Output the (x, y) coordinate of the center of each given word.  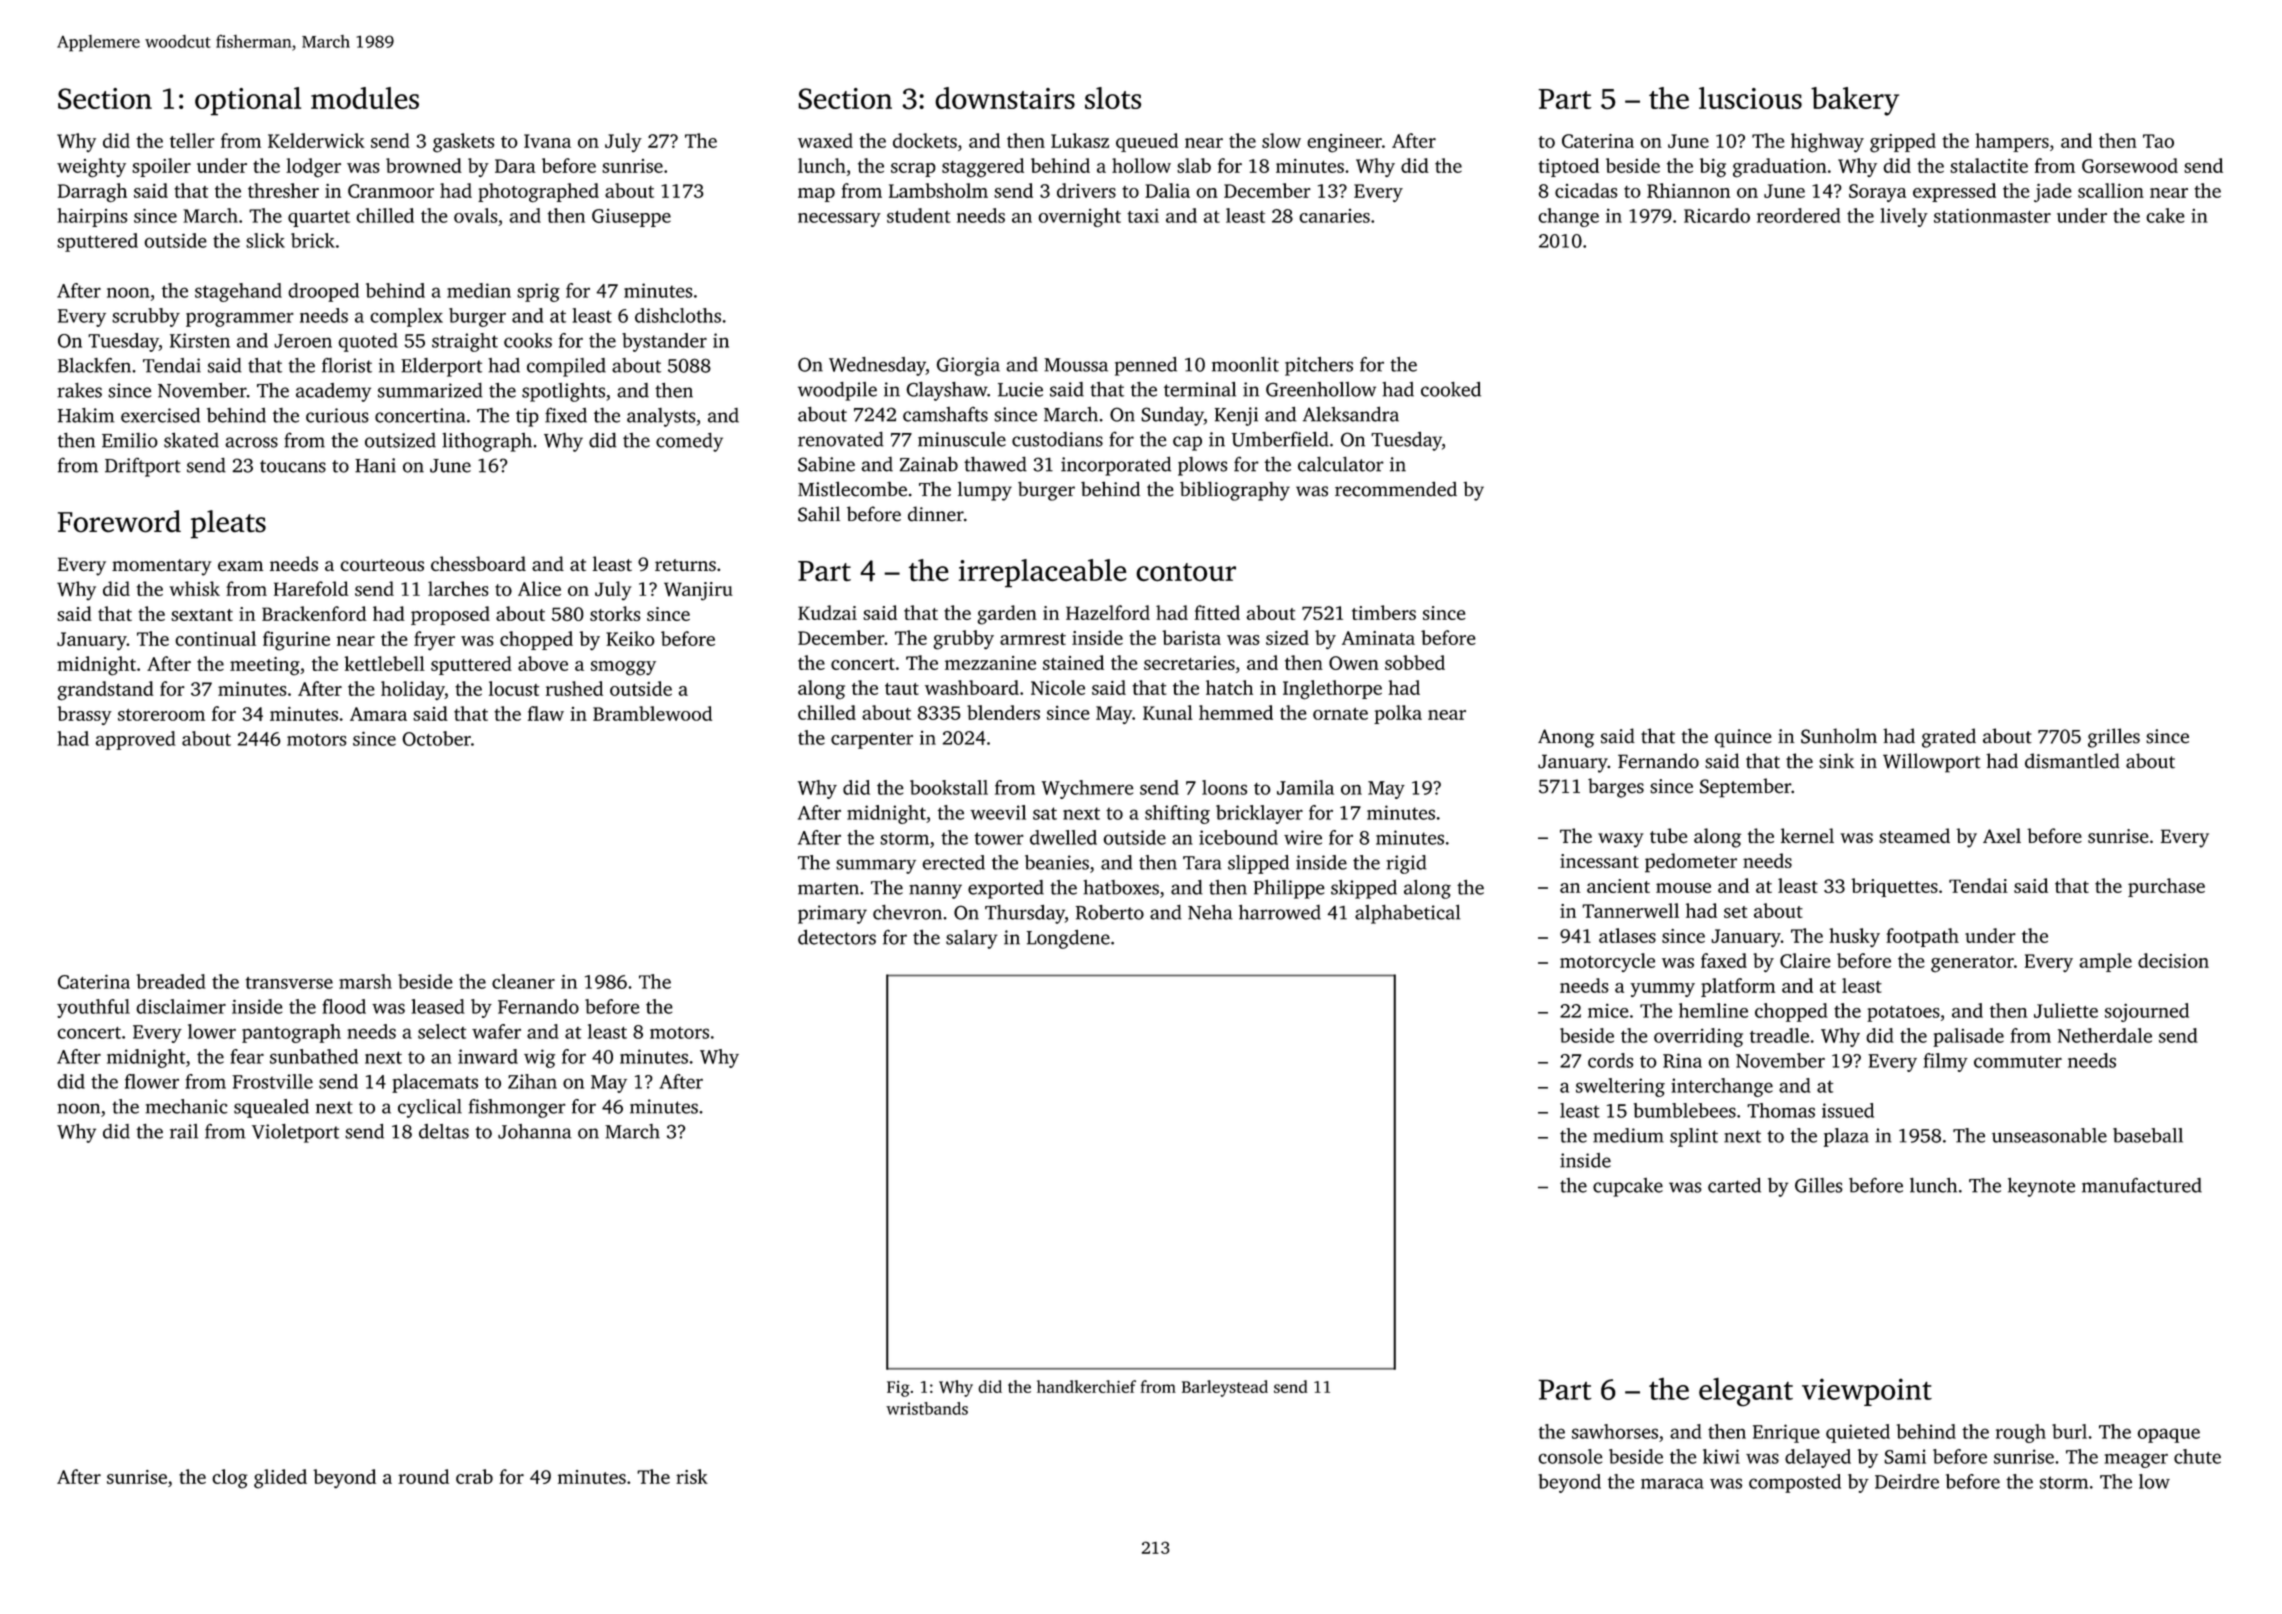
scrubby (146, 317)
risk (692, 1476)
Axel (2002, 835)
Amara (378, 714)
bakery (1855, 101)
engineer (1344, 143)
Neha (1210, 912)
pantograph (291, 1033)
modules (365, 98)
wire (1303, 837)
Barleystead (1225, 1388)
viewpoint (1867, 1392)
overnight (1080, 217)
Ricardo (1717, 215)
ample (2105, 962)
